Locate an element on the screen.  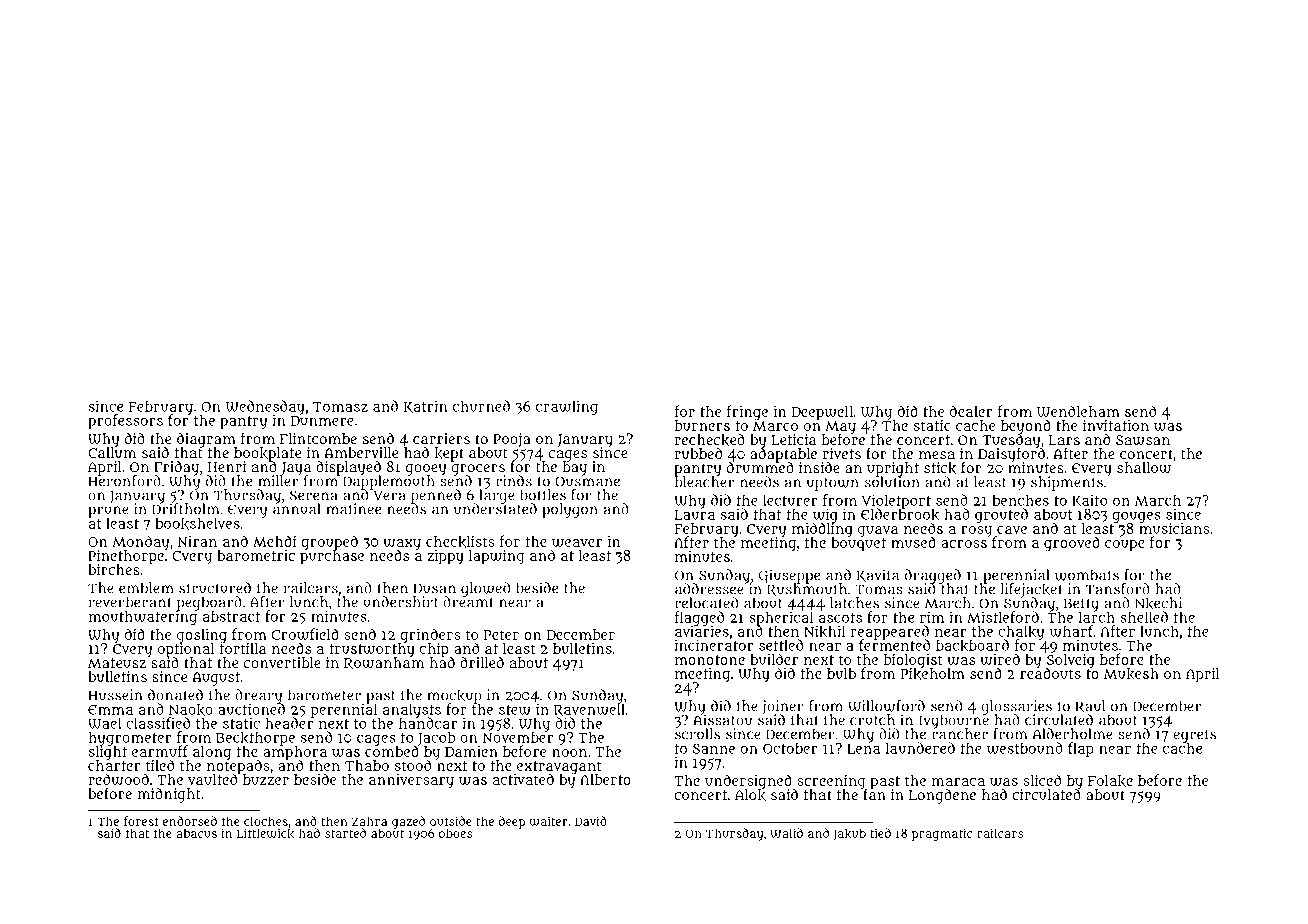
pragmatic is located at coordinates (942, 834).
